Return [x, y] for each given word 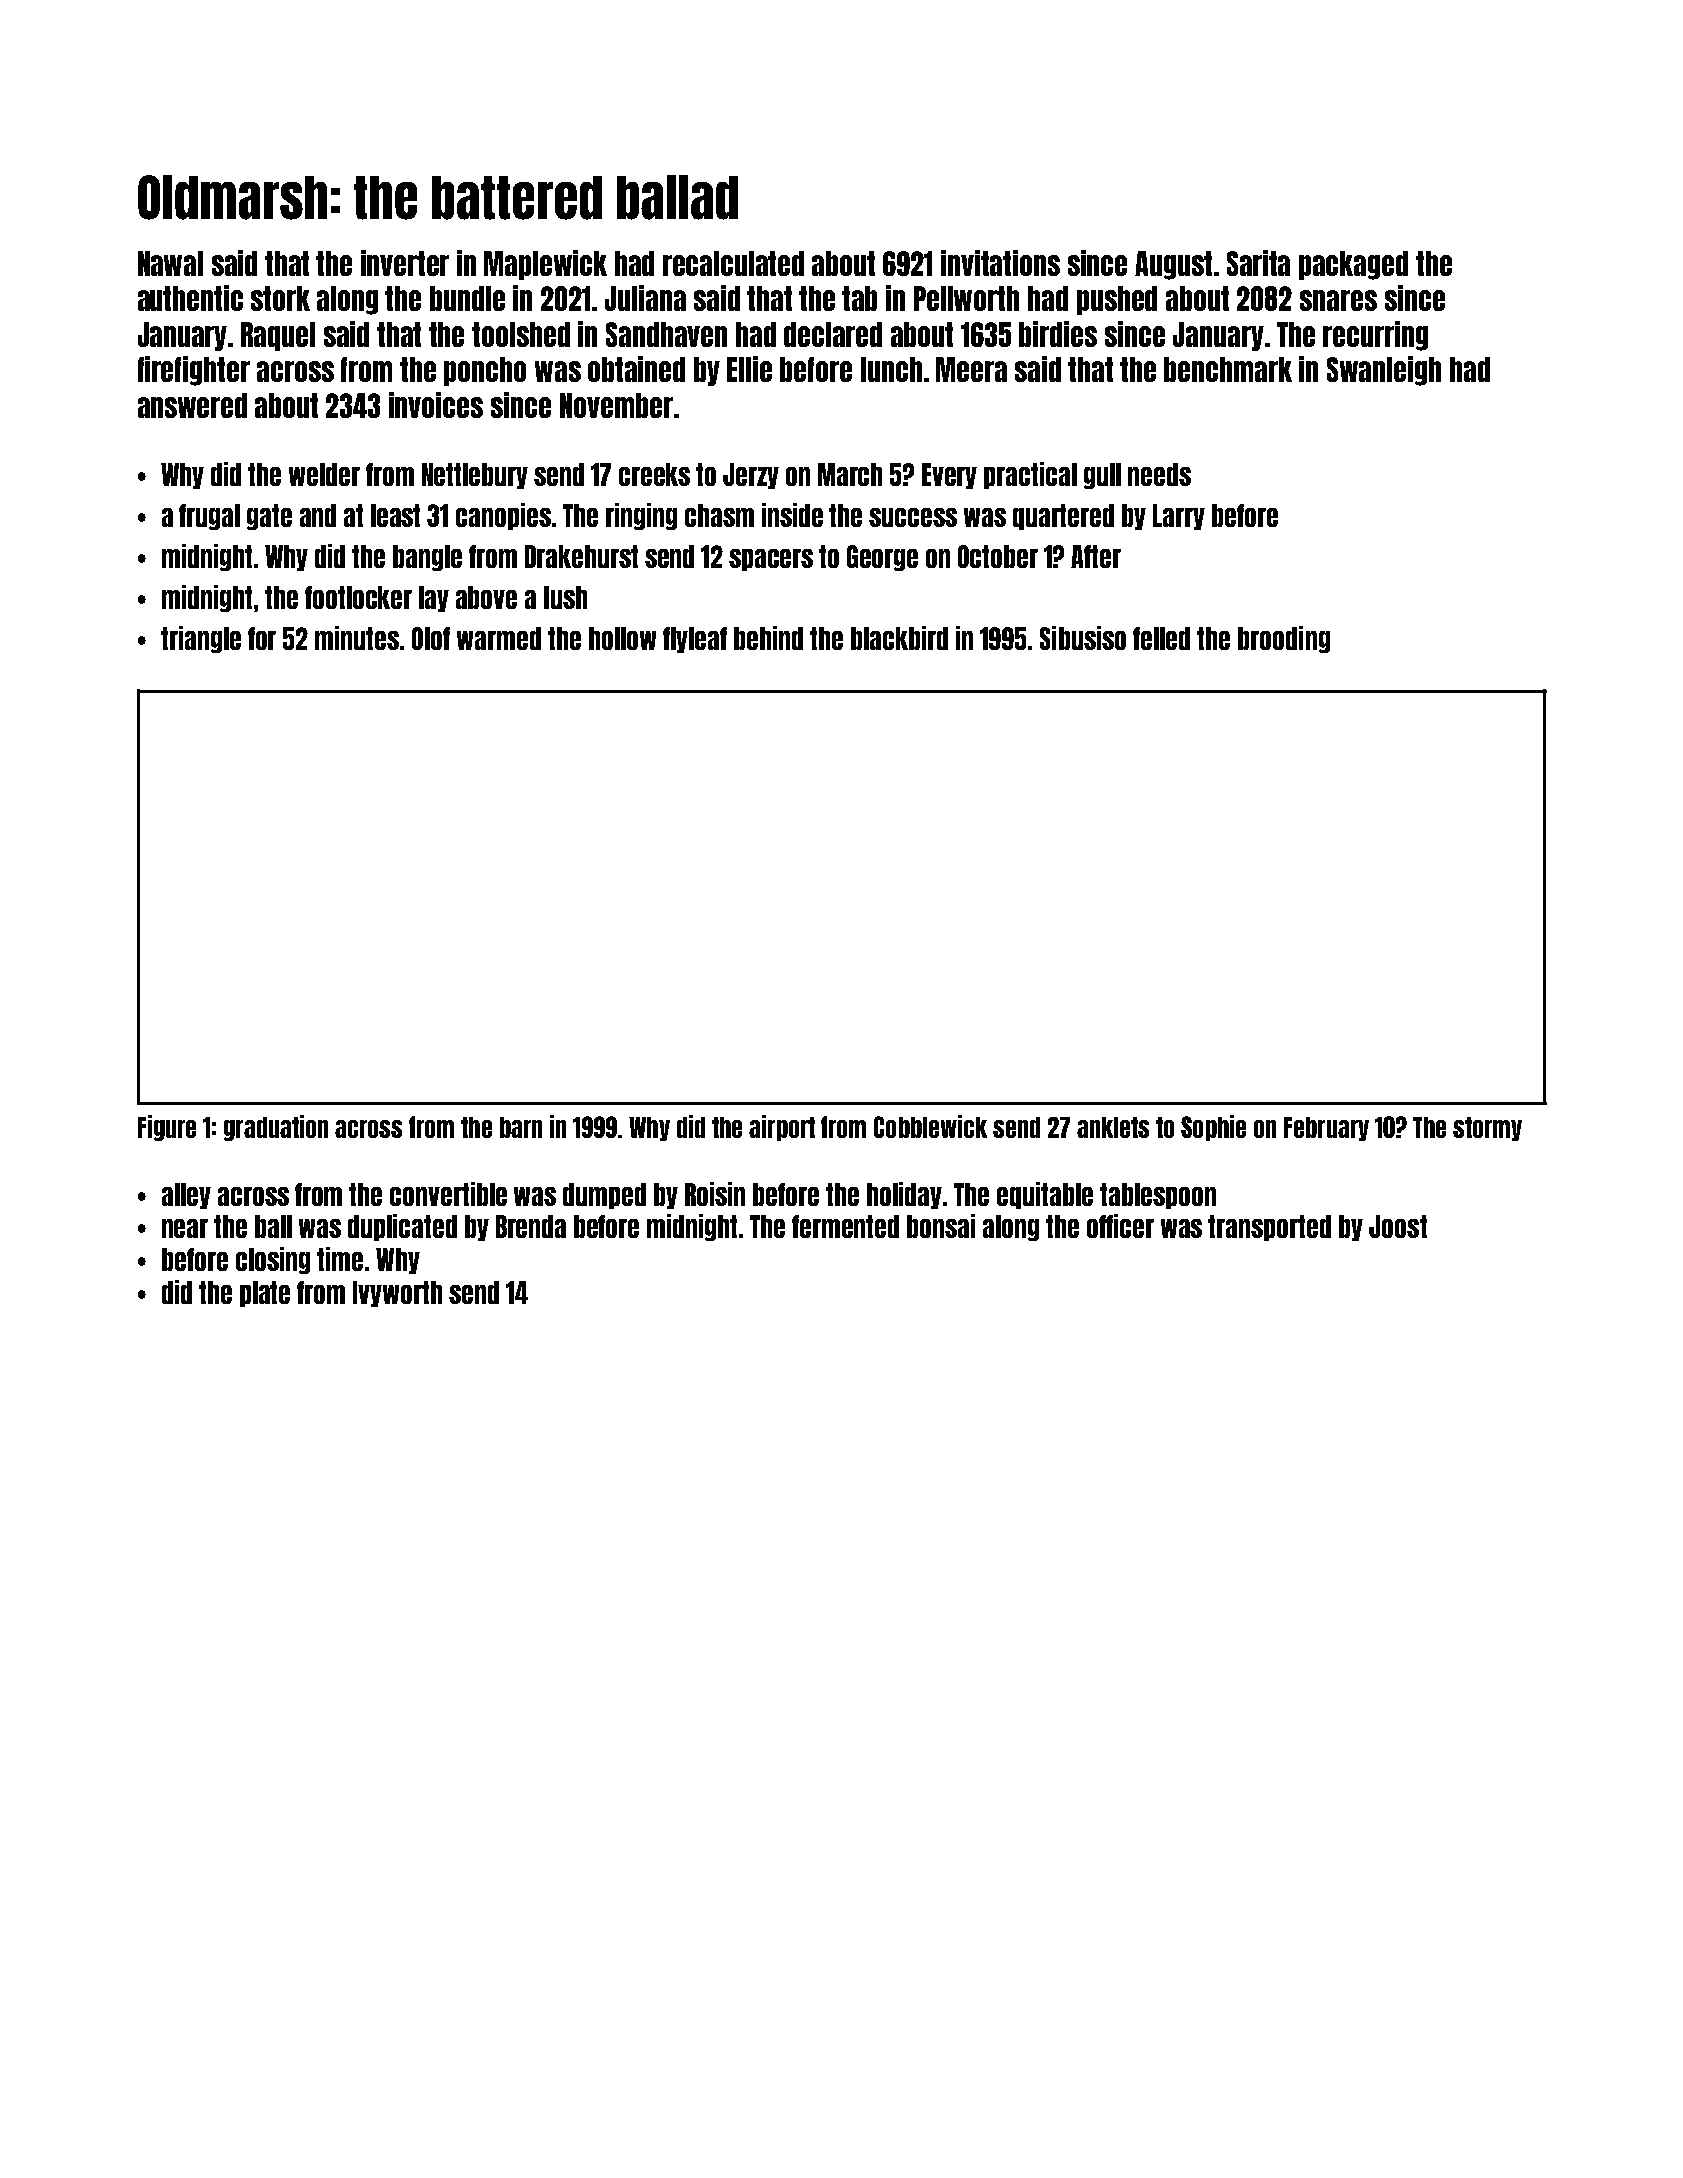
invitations [1000, 263]
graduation [276, 1128]
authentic [190, 298]
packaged [1353, 265]
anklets [1113, 1127]
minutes [357, 638]
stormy [1487, 1129]
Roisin [715, 1194]
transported [1269, 1228]
